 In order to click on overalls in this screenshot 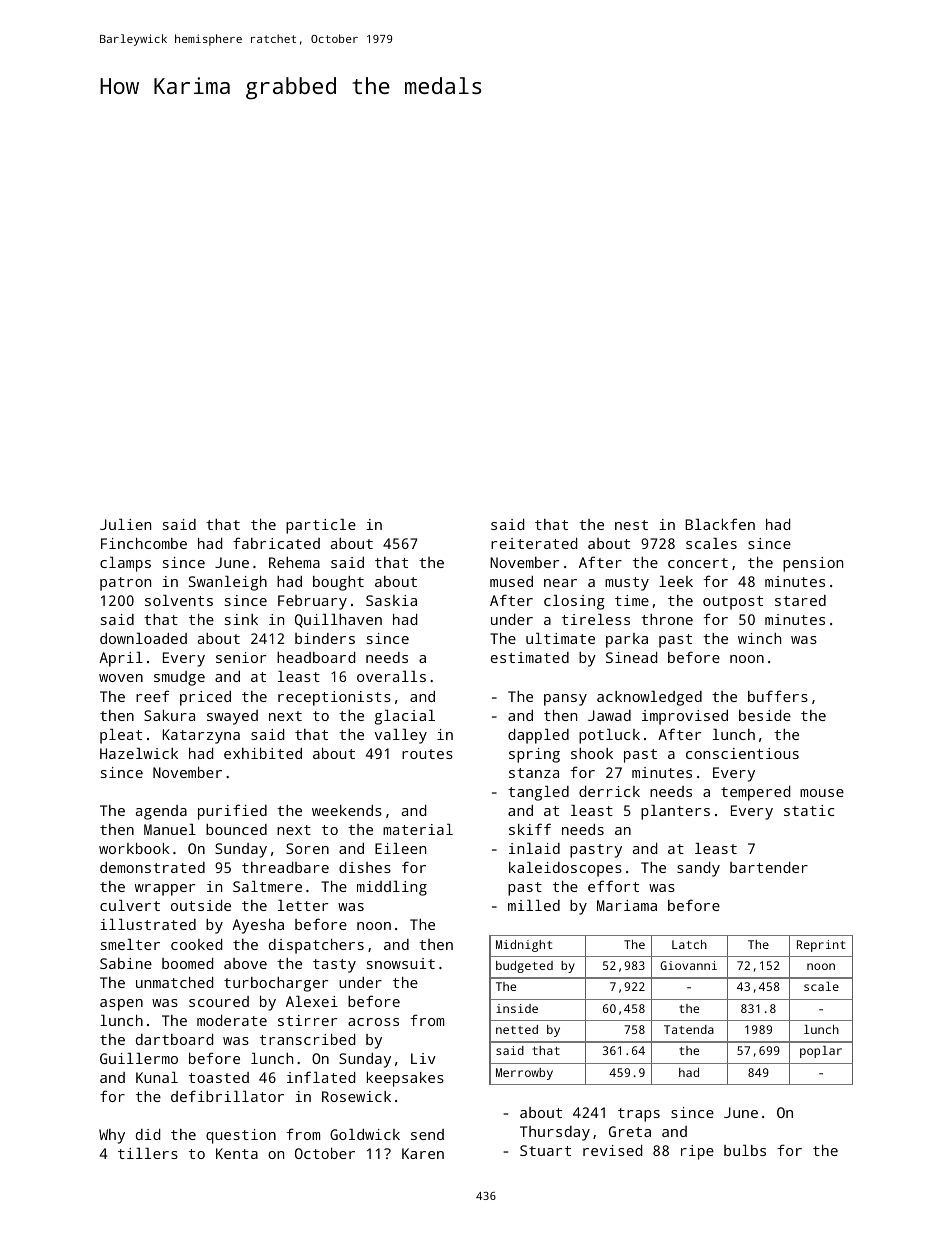, I will do `click(391, 676)`.
